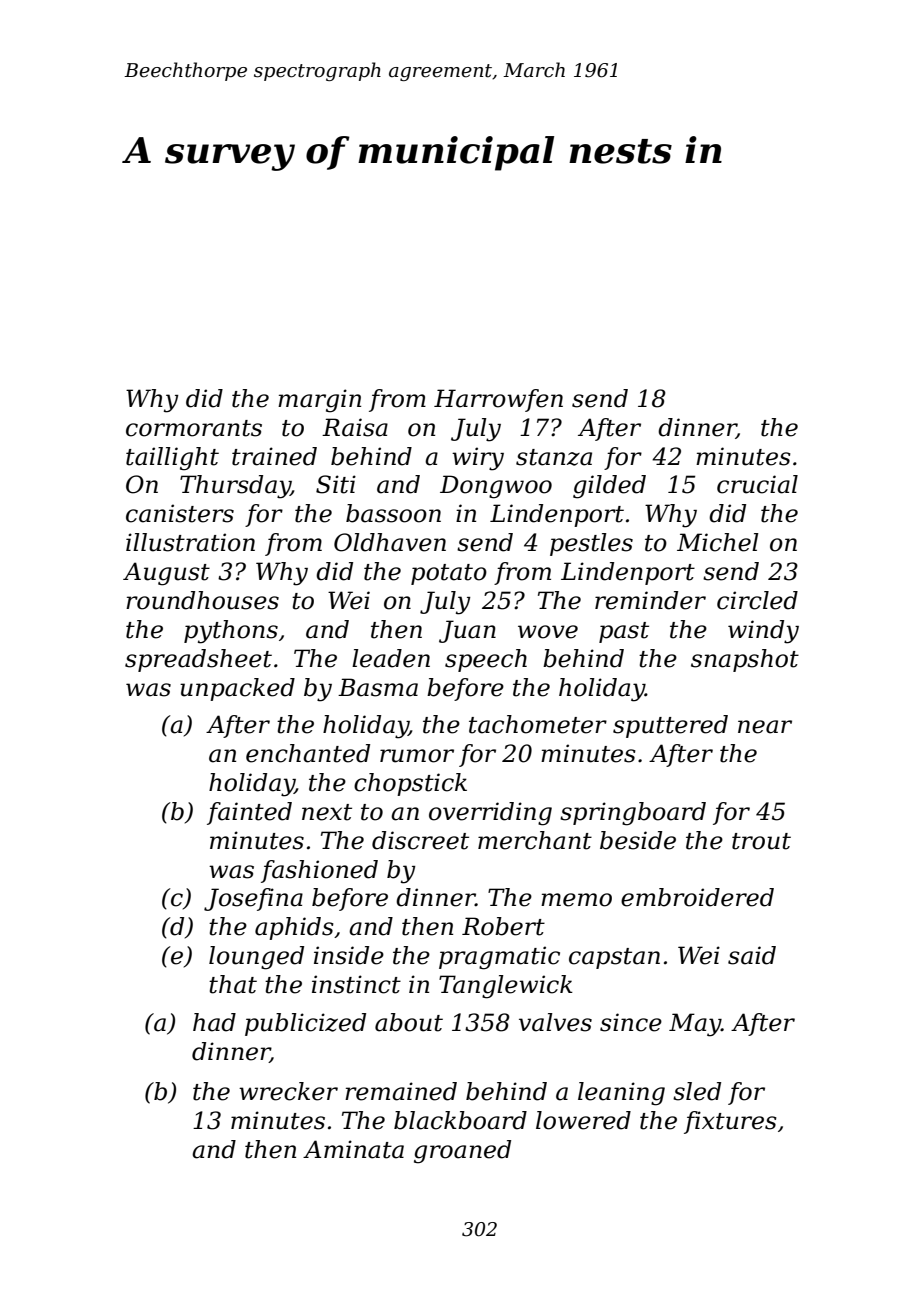  Describe the element at coordinates (486, 660) in the screenshot. I see `speech` at that location.
